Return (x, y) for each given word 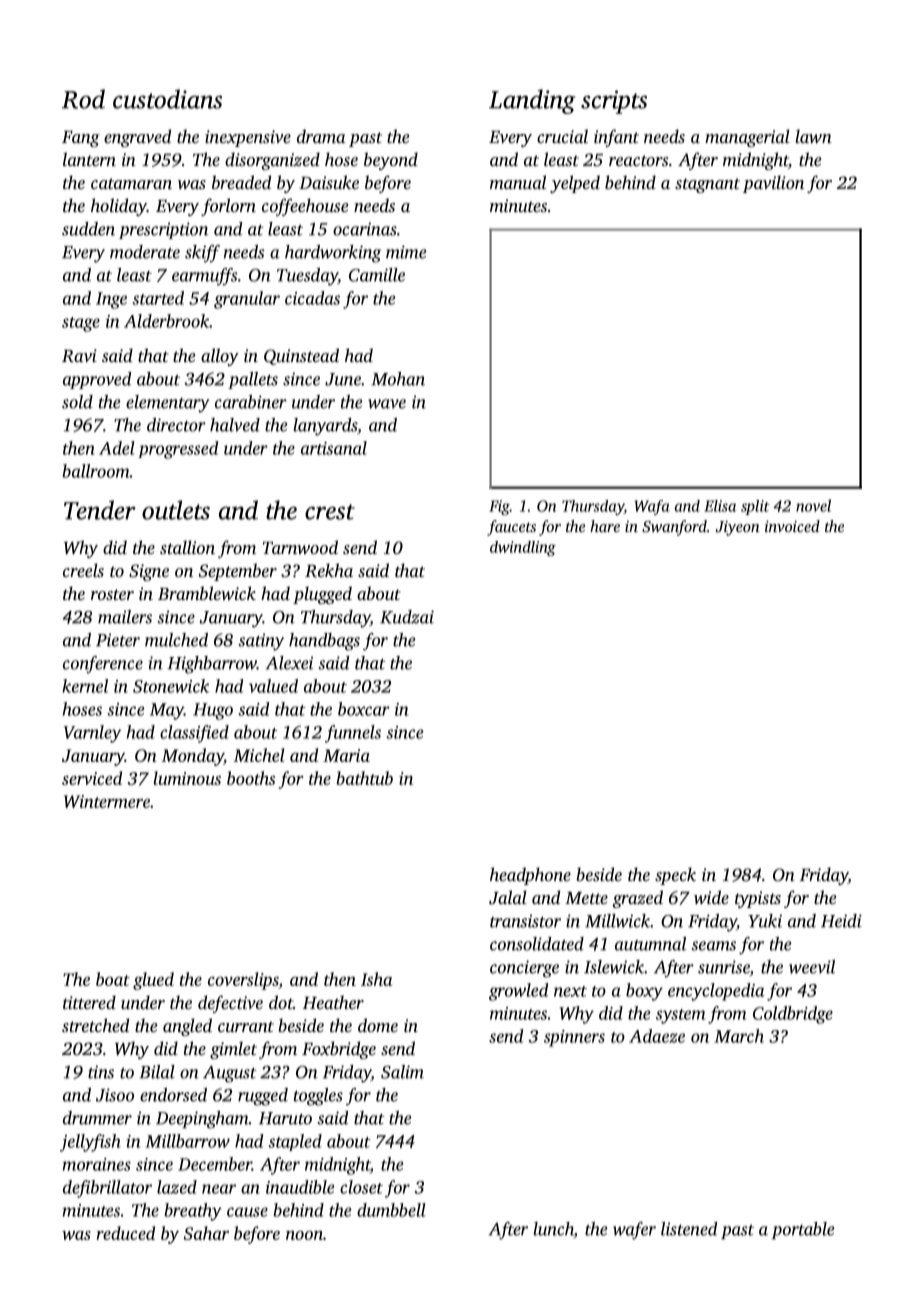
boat (113, 979)
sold (77, 402)
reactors (638, 160)
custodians (167, 99)
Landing (532, 101)
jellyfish (90, 1143)
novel (813, 505)
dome (378, 1025)
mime (406, 252)
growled (519, 992)
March (739, 1036)
